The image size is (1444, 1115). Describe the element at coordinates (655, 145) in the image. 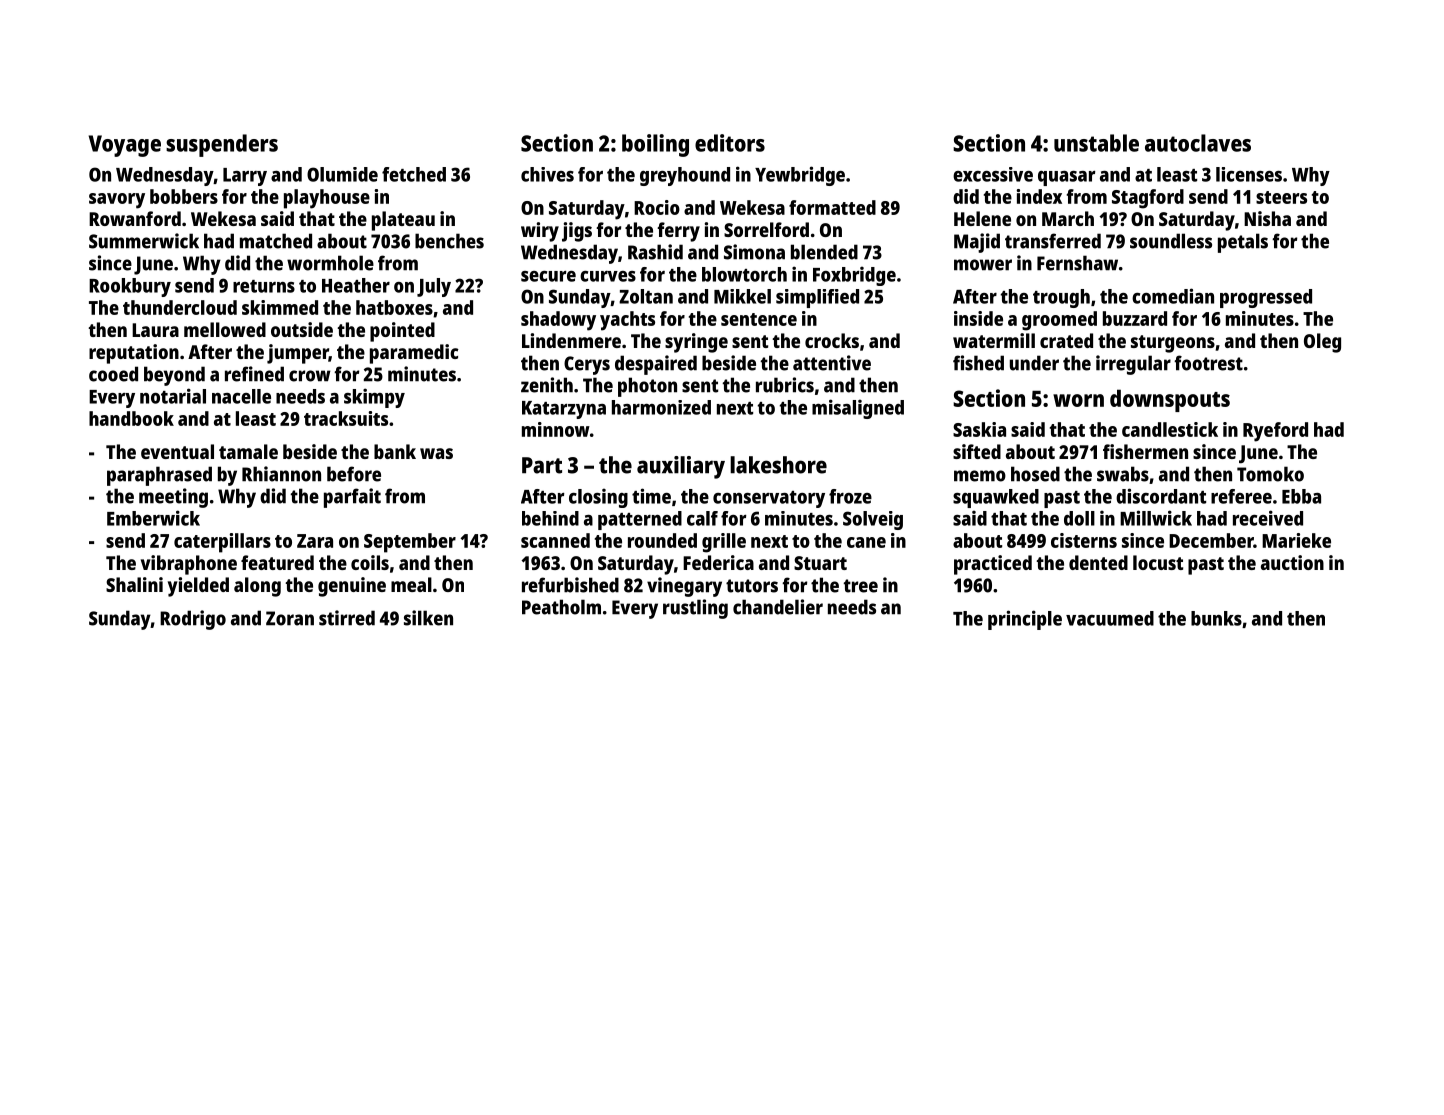

I see `boiling` at that location.
